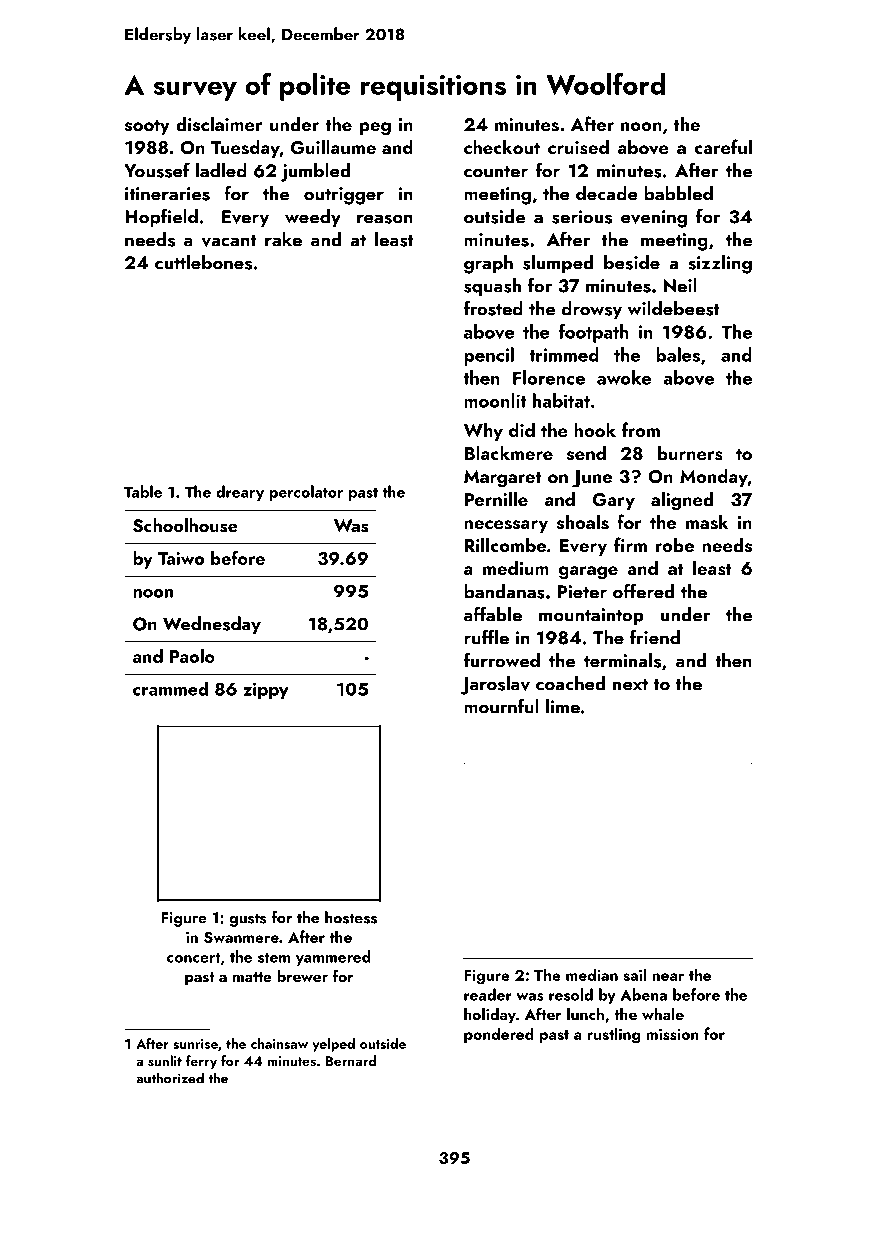 Image resolution: width=877 pixels, height=1244 pixels. I want to click on Paolo, so click(192, 656).
